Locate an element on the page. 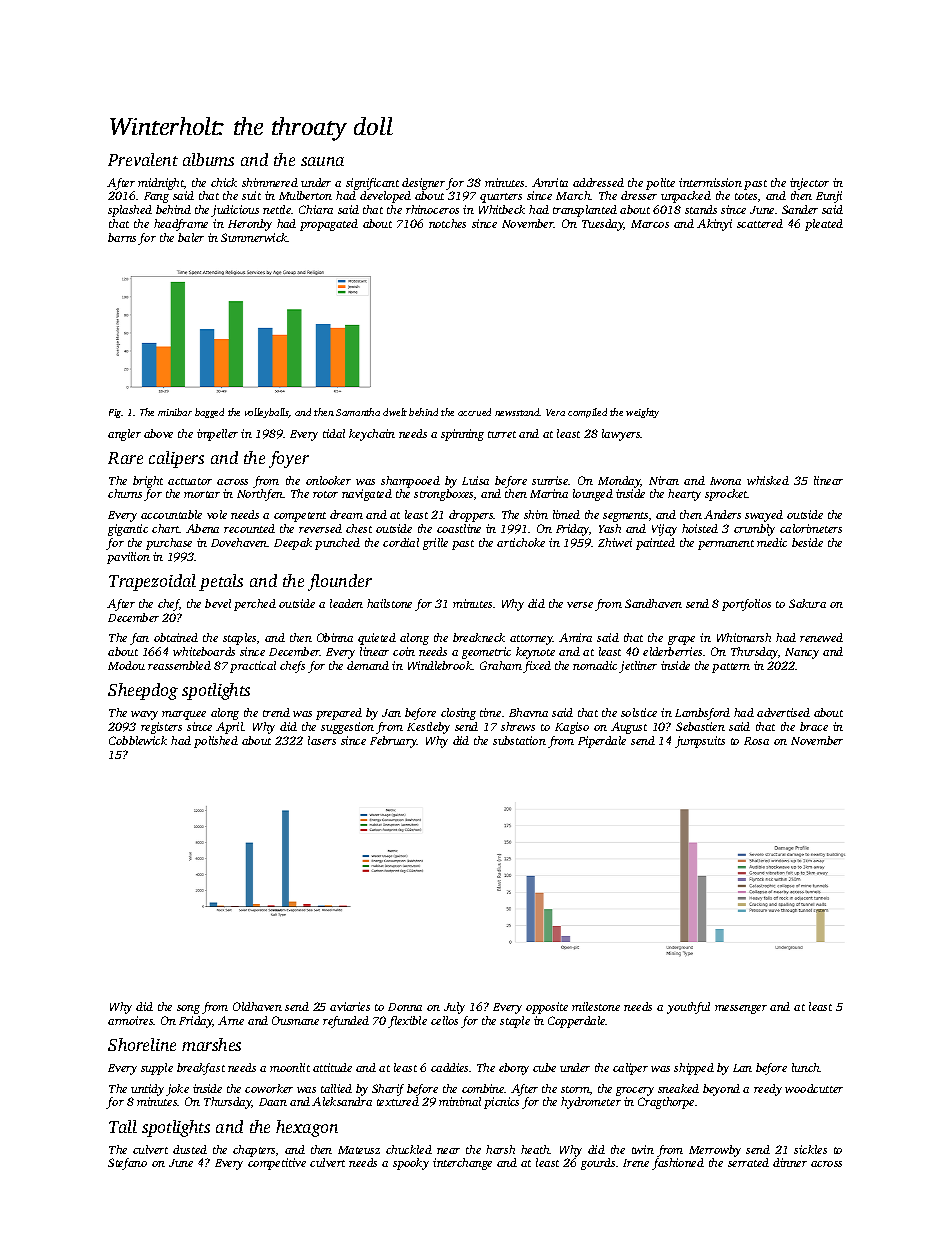 This image has height=1233, width=952. Sandhaven is located at coordinates (653, 603).
